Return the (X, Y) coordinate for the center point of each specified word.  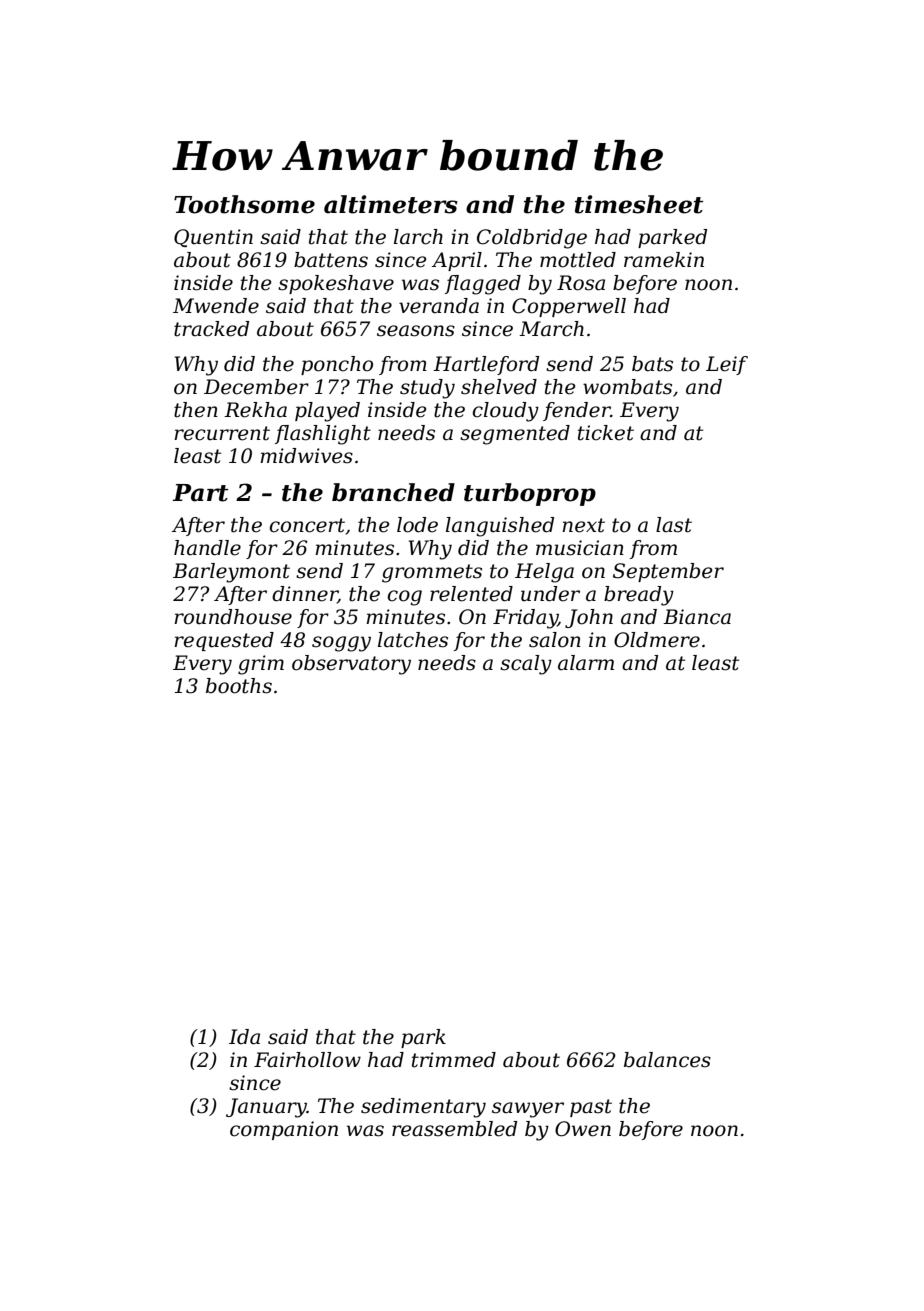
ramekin (664, 260)
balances (667, 1060)
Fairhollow (307, 1060)
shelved (499, 387)
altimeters (391, 204)
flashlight (323, 435)
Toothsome (244, 204)
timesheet (639, 204)
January (266, 1108)
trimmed (454, 1060)
